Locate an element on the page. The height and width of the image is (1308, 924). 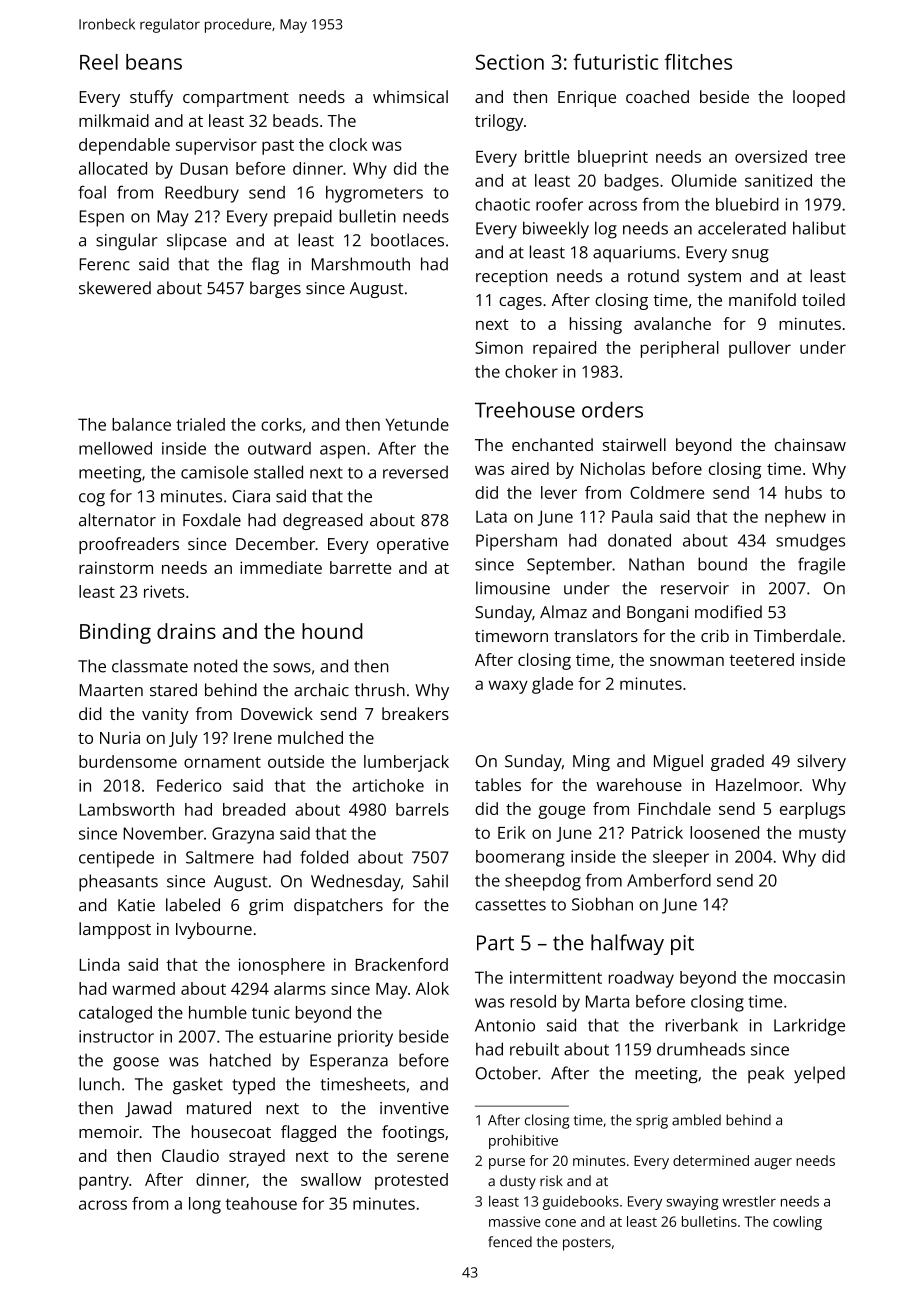
hubs is located at coordinates (803, 492).
